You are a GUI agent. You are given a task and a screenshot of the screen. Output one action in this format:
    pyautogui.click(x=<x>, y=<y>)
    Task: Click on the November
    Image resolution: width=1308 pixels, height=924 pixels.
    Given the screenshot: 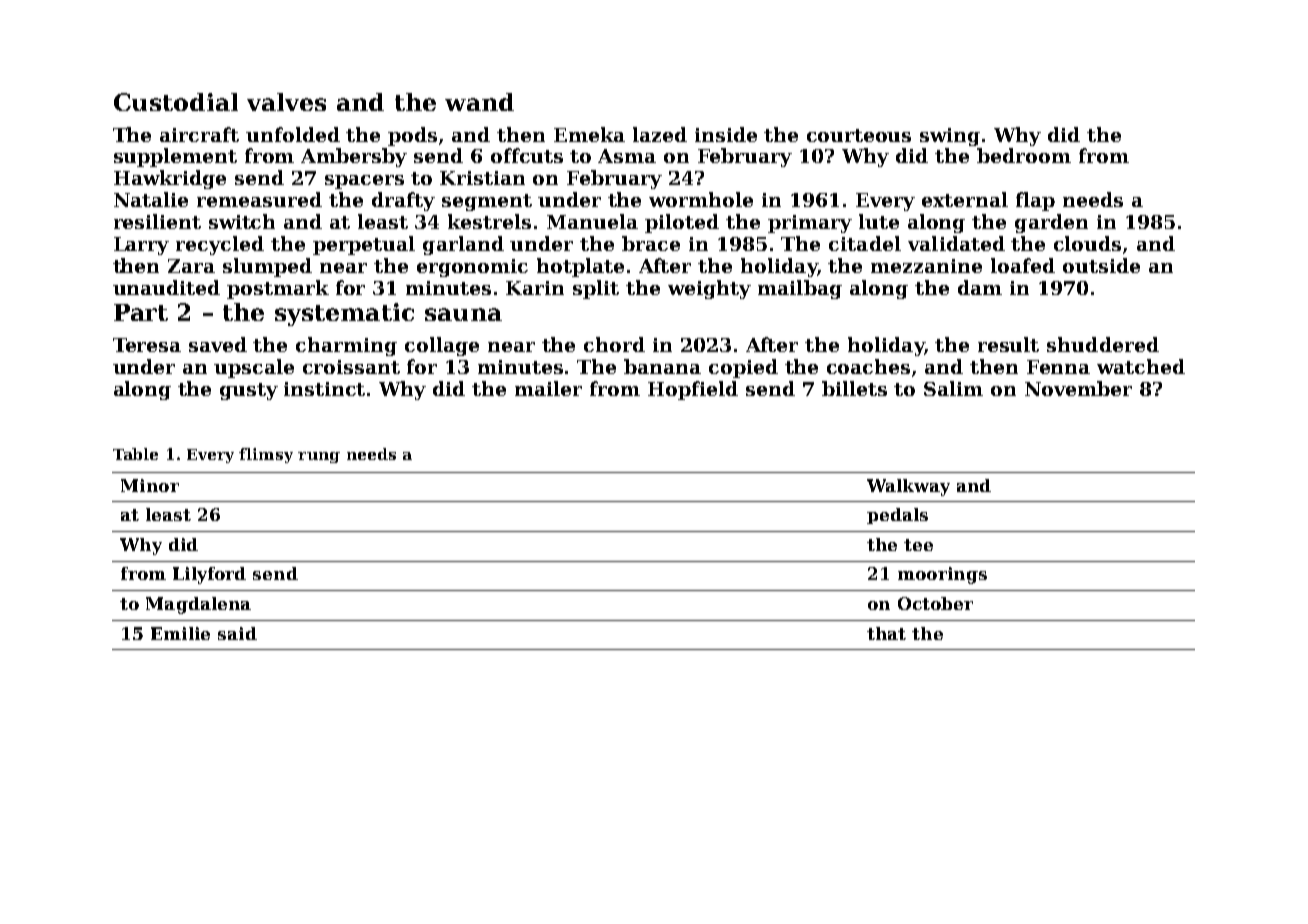 What is the action you would take?
    pyautogui.click(x=1078, y=388)
